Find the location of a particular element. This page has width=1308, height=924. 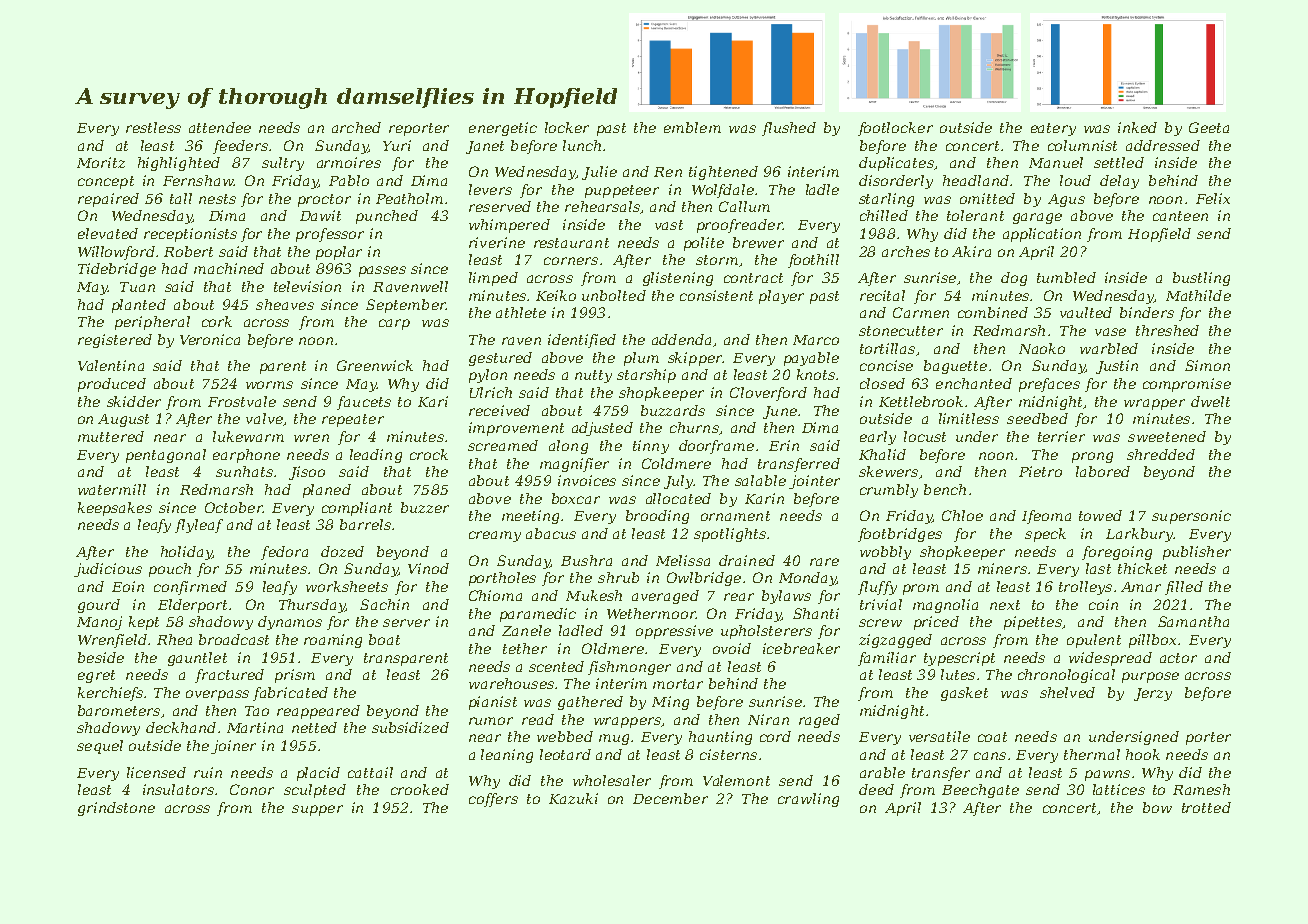

Kazuki is located at coordinates (573, 798).
